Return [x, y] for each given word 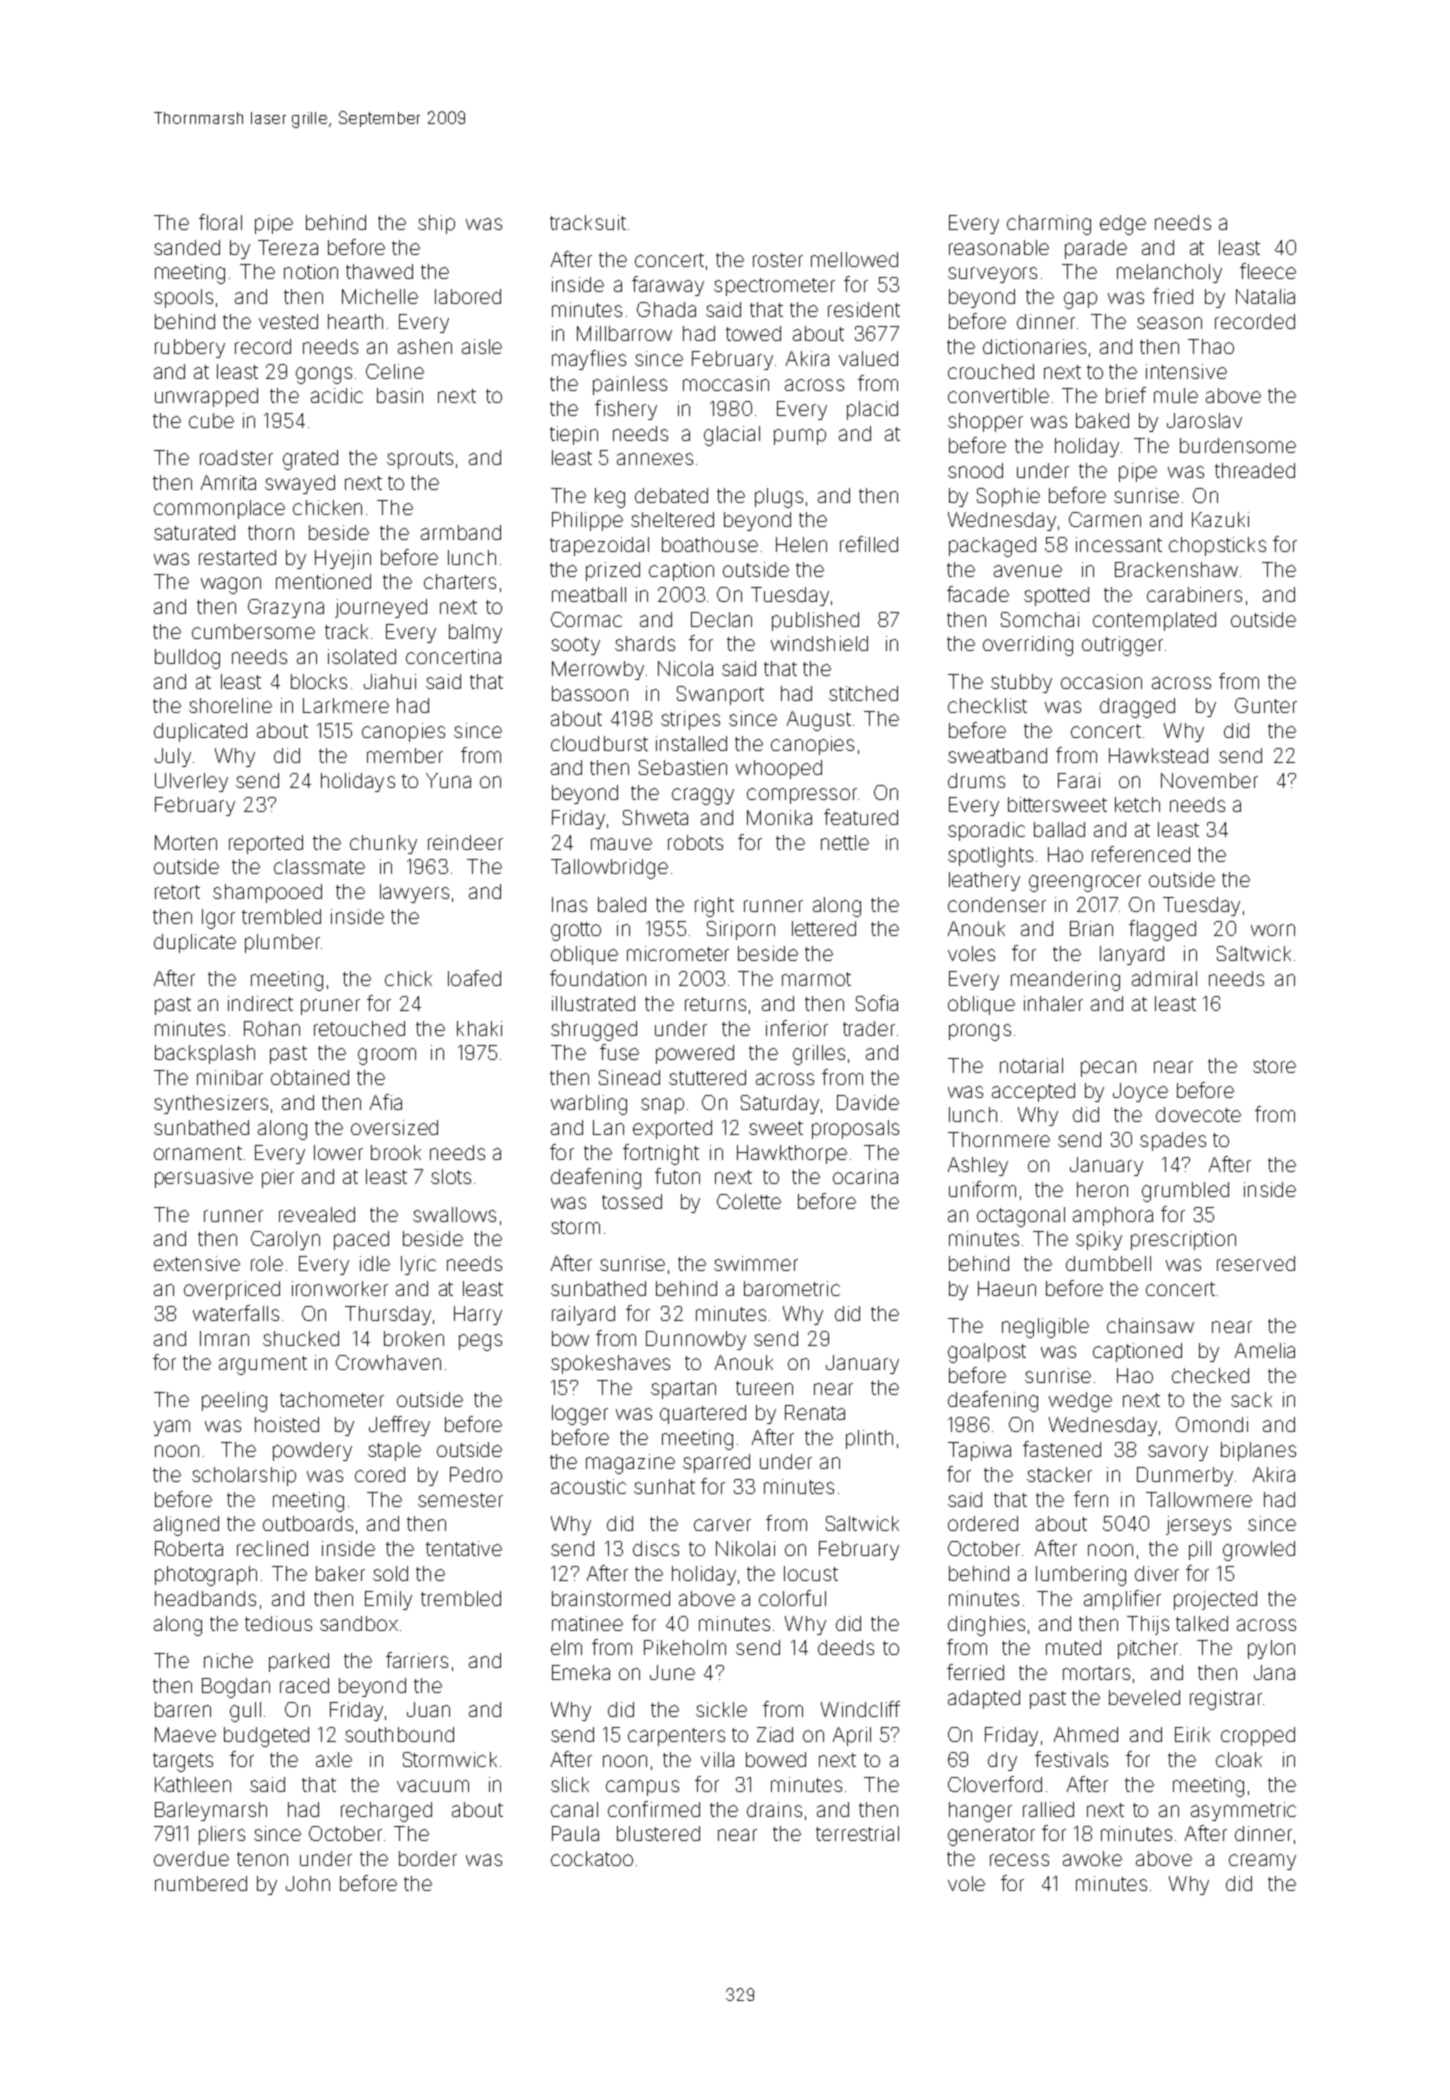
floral [220, 222]
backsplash [205, 1054]
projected [1215, 1600]
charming [1049, 225]
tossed [632, 1201]
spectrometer [774, 287]
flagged [1162, 930]
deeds [846, 1647]
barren [183, 1709]
